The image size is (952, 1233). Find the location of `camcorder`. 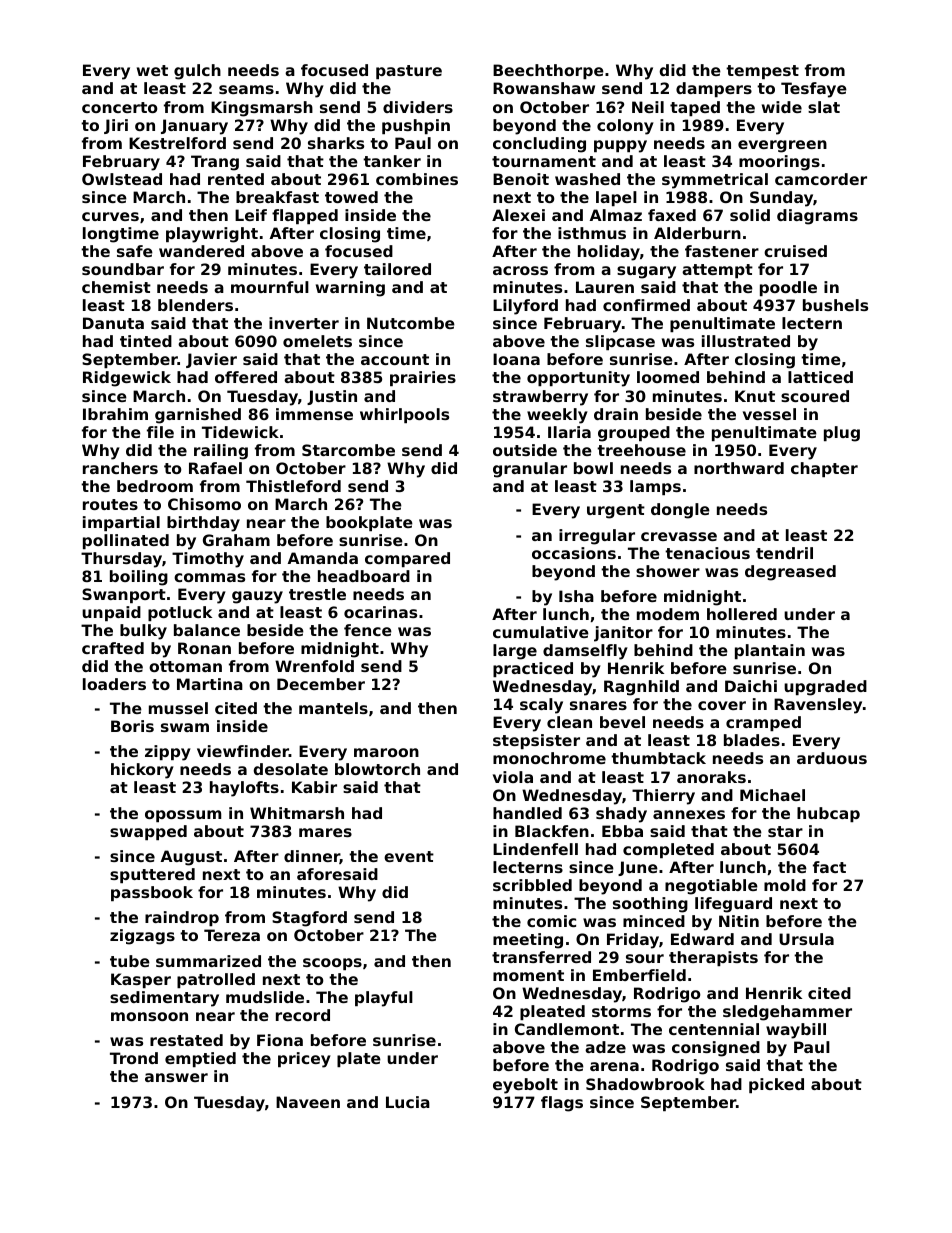

camcorder is located at coordinates (821, 179).
